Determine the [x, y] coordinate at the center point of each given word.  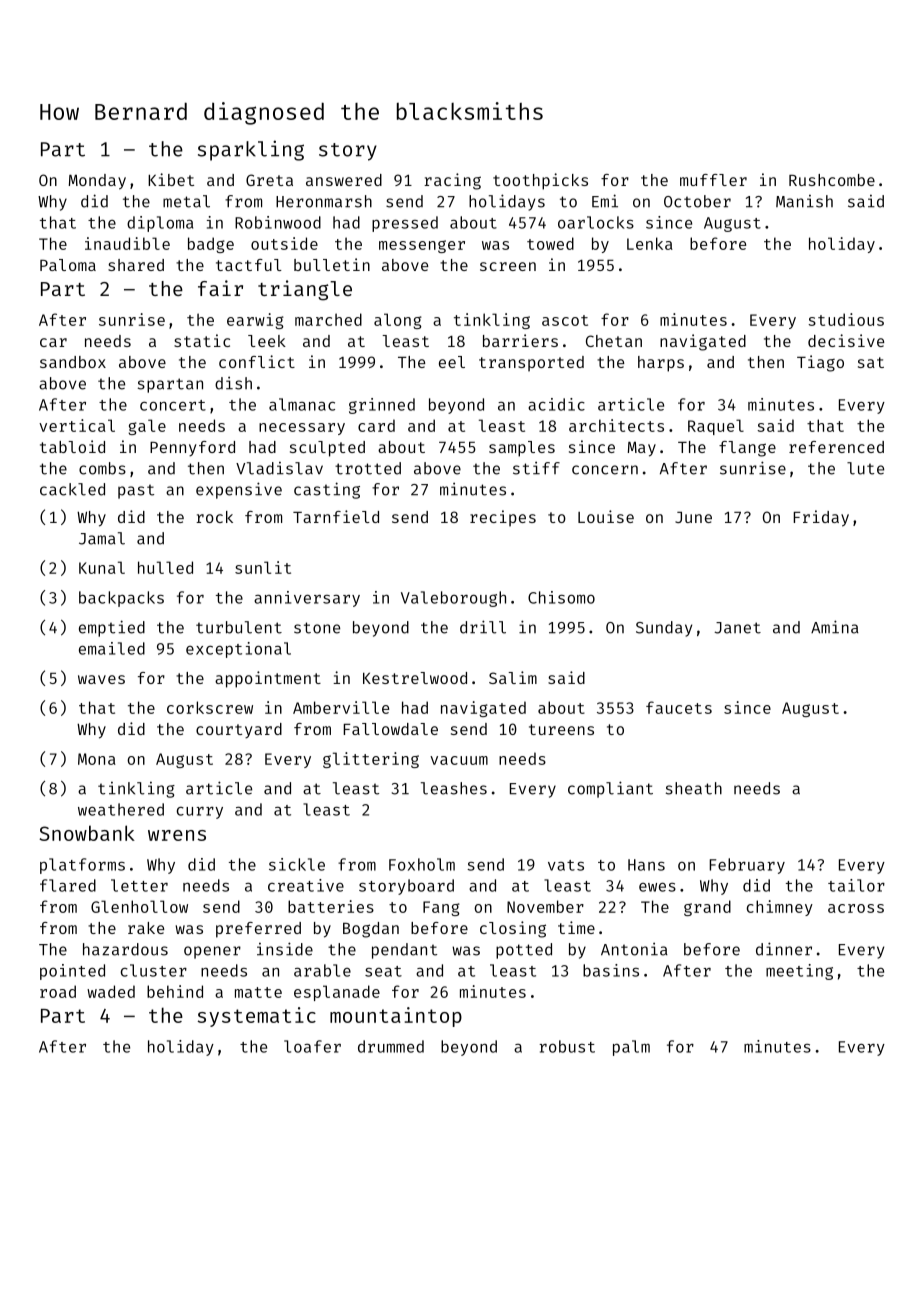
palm [631, 1048]
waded [111, 991]
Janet [737, 628]
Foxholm [422, 864]
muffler [713, 180]
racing [452, 181]
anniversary [307, 599]
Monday [97, 182]
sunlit [263, 567]
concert [173, 405]
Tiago [820, 363]
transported [531, 364]
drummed [391, 1046]
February [747, 866]
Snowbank [87, 833]
